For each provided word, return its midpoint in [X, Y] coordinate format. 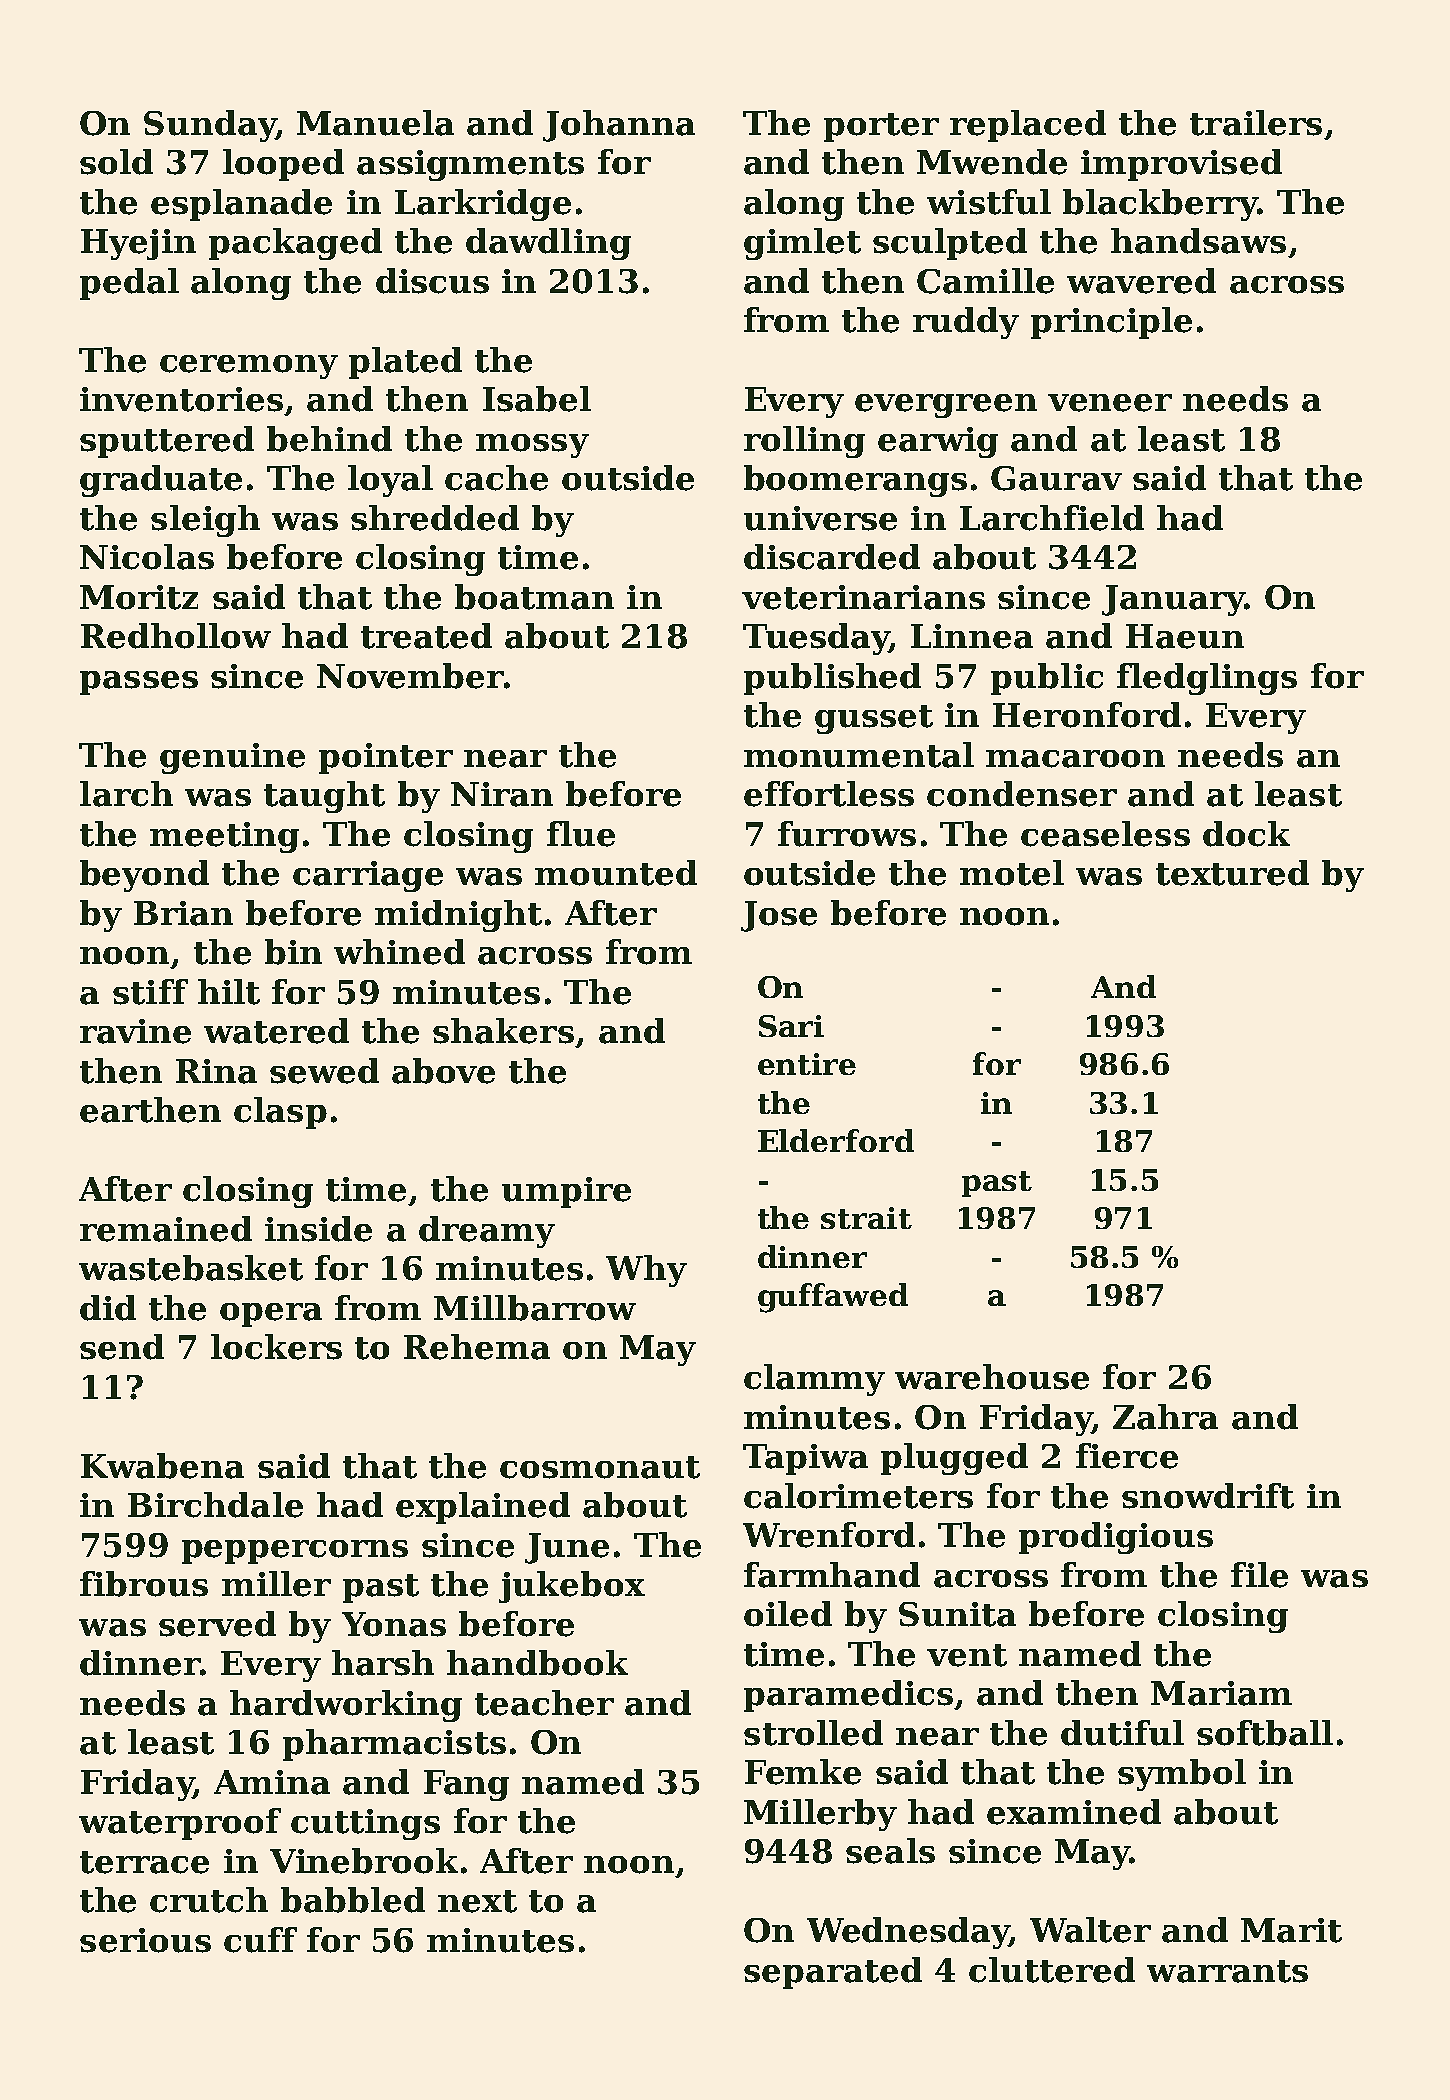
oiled [788, 1614]
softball [1265, 1733]
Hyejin [138, 244]
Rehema [477, 1347]
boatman [534, 597]
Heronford [1087, 715]
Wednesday [908, 1933]
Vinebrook [364, 1861]
